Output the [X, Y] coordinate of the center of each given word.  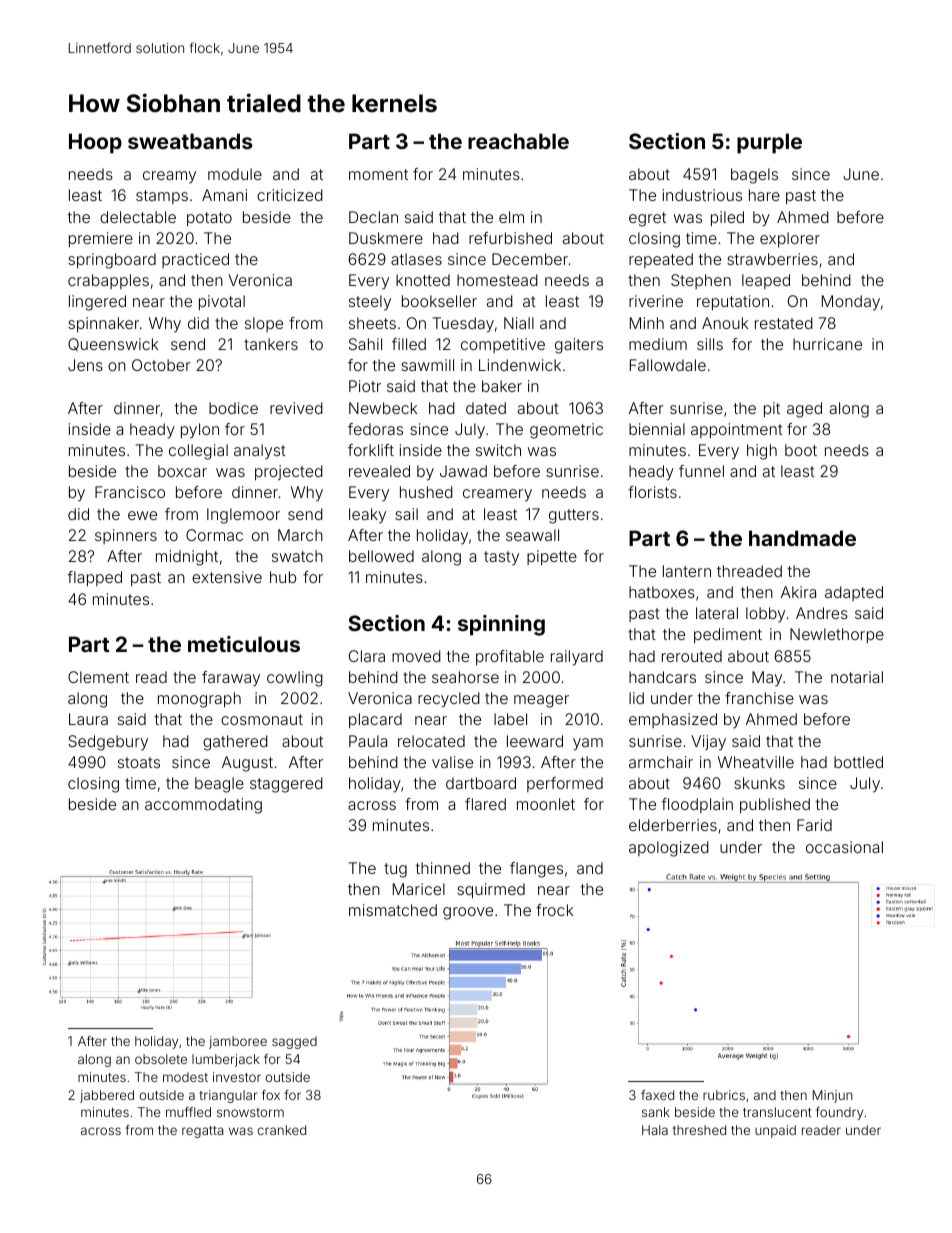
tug [395, 870]
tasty [501, 558]
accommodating [203, 806]
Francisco [130, 492]
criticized [290, 195]
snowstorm [250, 1112]
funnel [701, 471]
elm [511, 217]
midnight [187, 558]
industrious [702, 195]
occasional [844, 847]
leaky [367, 516]
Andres [822, 613]
